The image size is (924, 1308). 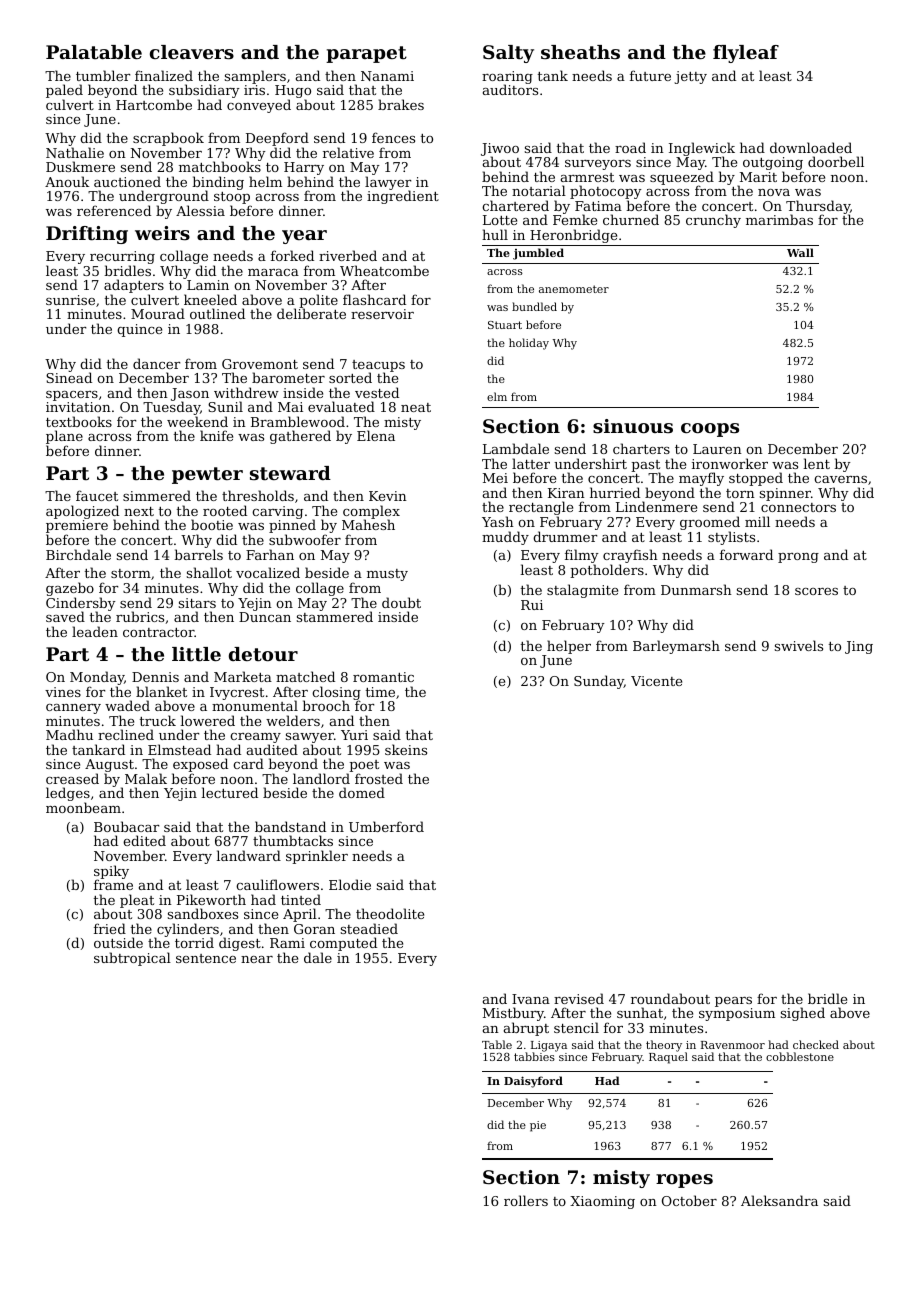 What do you see at coordinates (64, 437) in the image?
I see `plane` at bounding box center [64, 437].
